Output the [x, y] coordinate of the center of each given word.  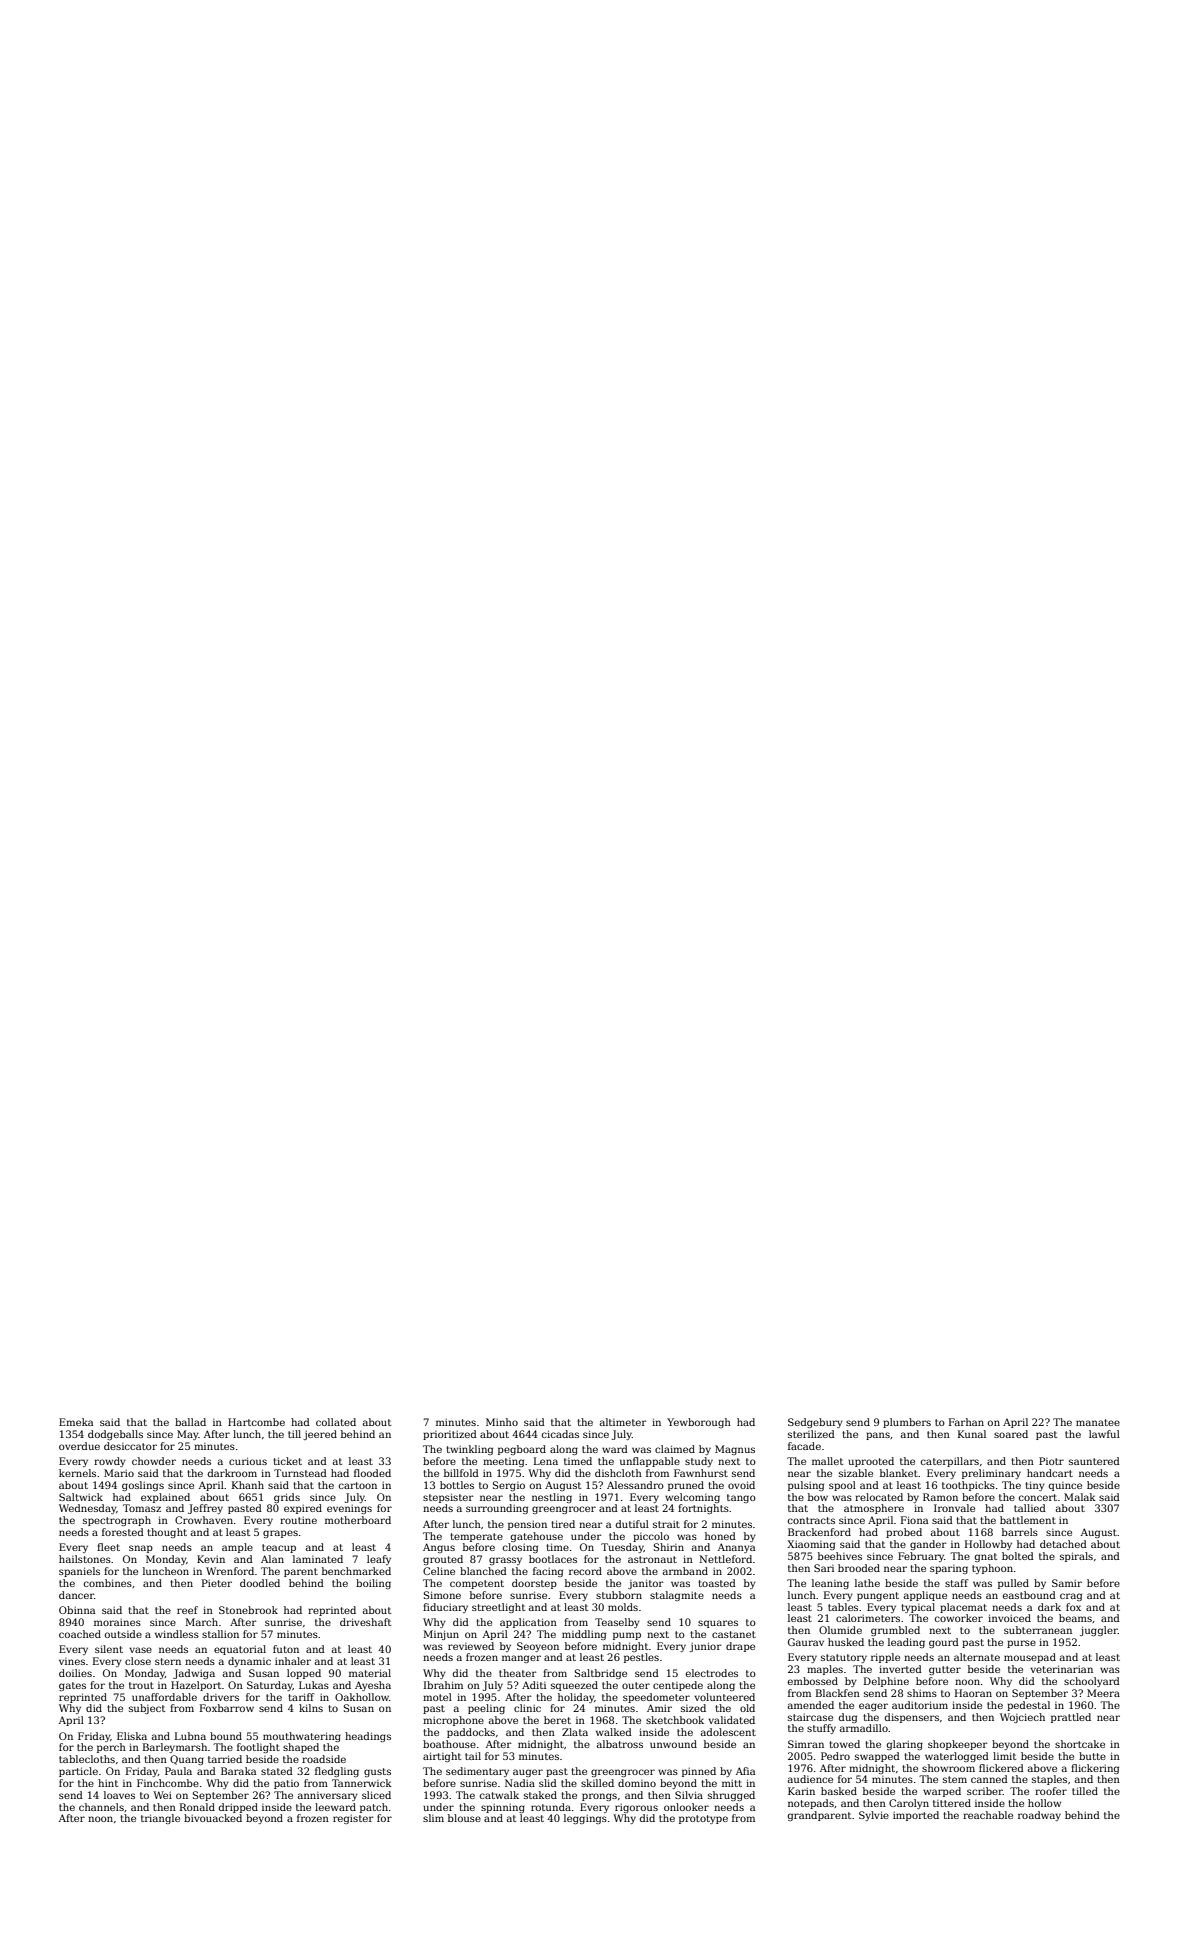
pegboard [522, 1450]
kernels [77, 1473]
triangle [160, 1819]
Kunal [972, 1434]
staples [1049, 1780]
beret [557, 1720]
